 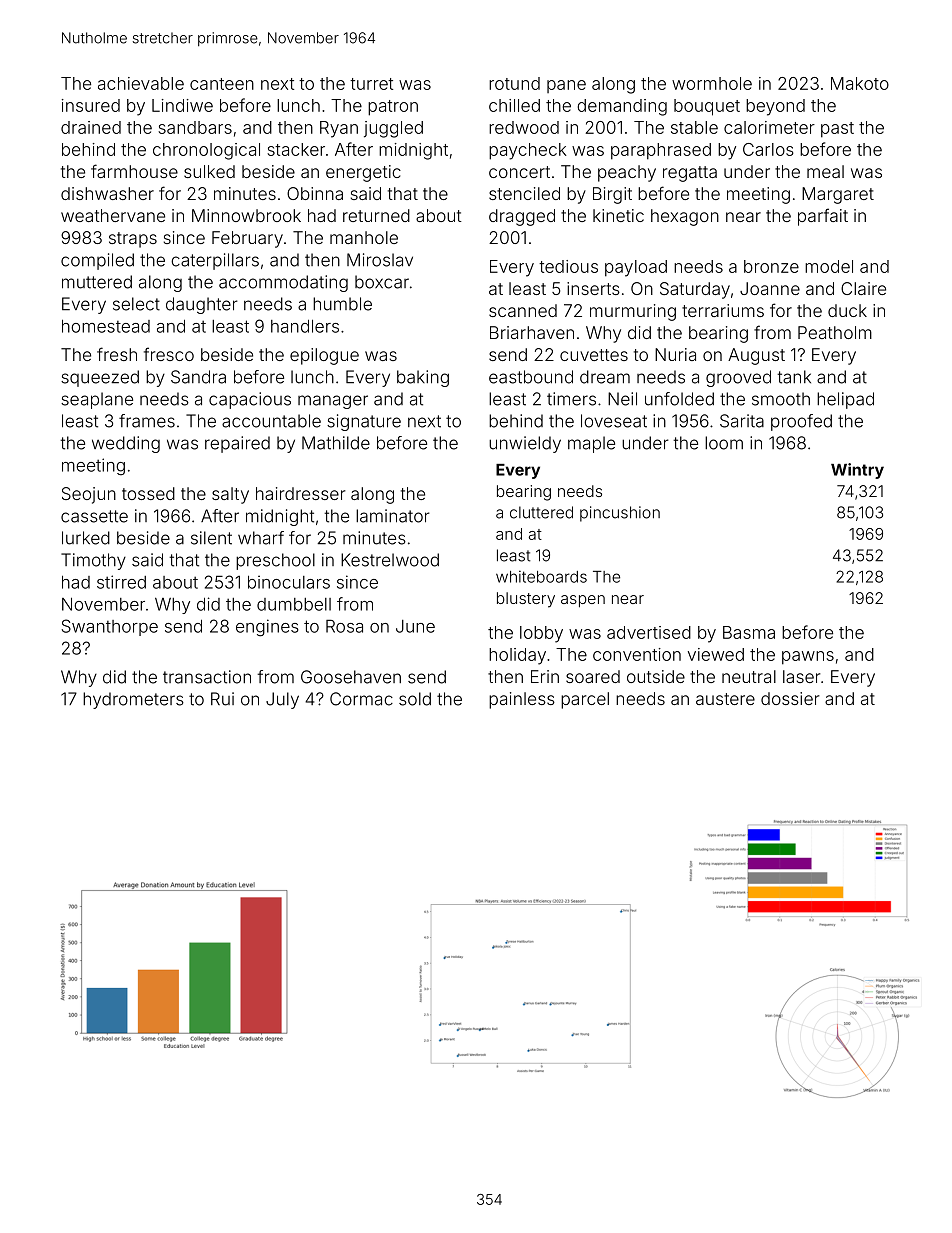 I want to click on repaired, so click(x=237, y=444).
